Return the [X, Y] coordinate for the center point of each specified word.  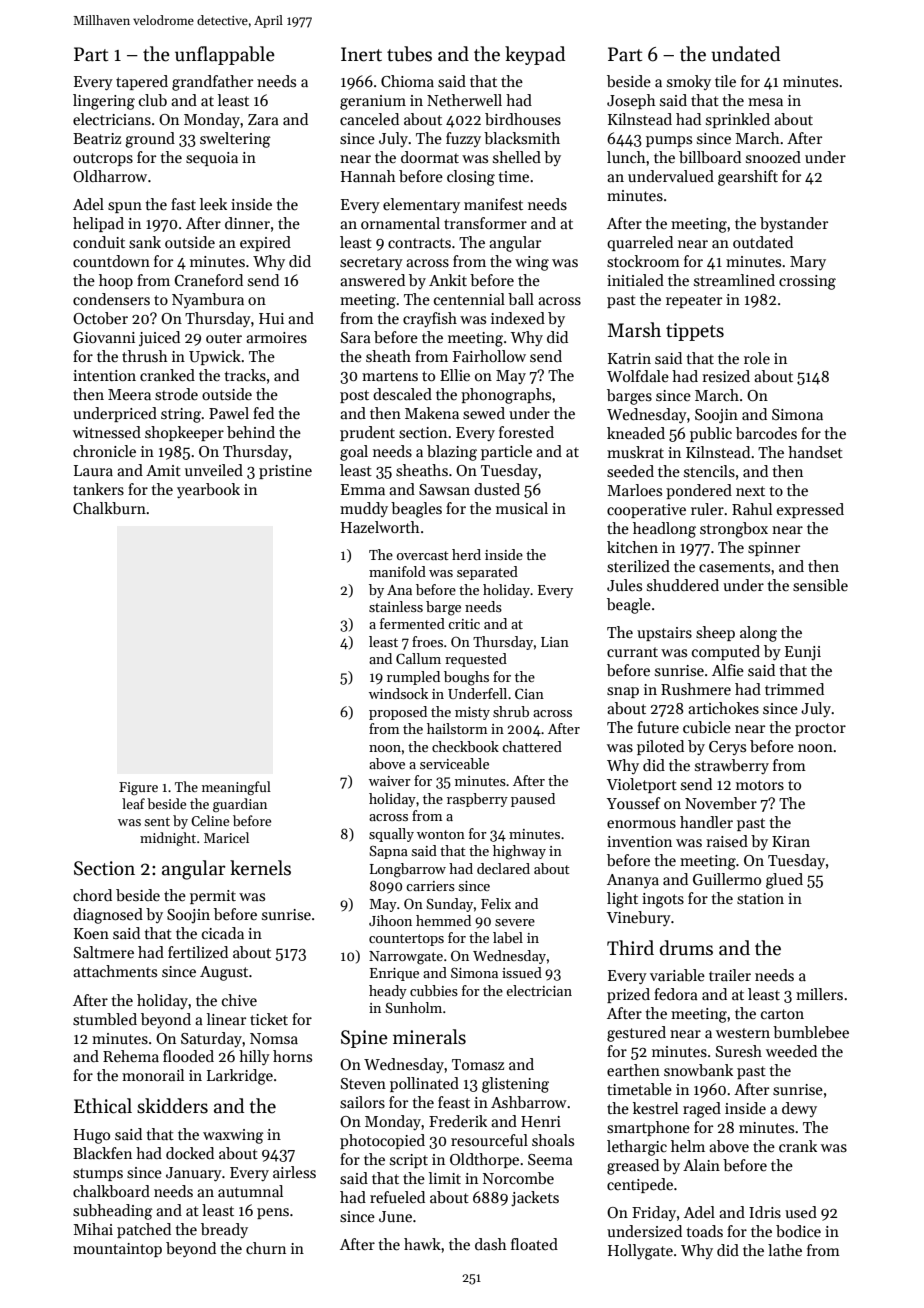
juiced [159, 339]
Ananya [633, 881]
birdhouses [523, 119]
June [395, 1216]
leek [213, 204]
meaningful [236, 788]
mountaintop [117, 1250]
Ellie [455, 375]
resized [726, 376]
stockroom [643, 261]
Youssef [634, 803]
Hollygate [640, 1252]
